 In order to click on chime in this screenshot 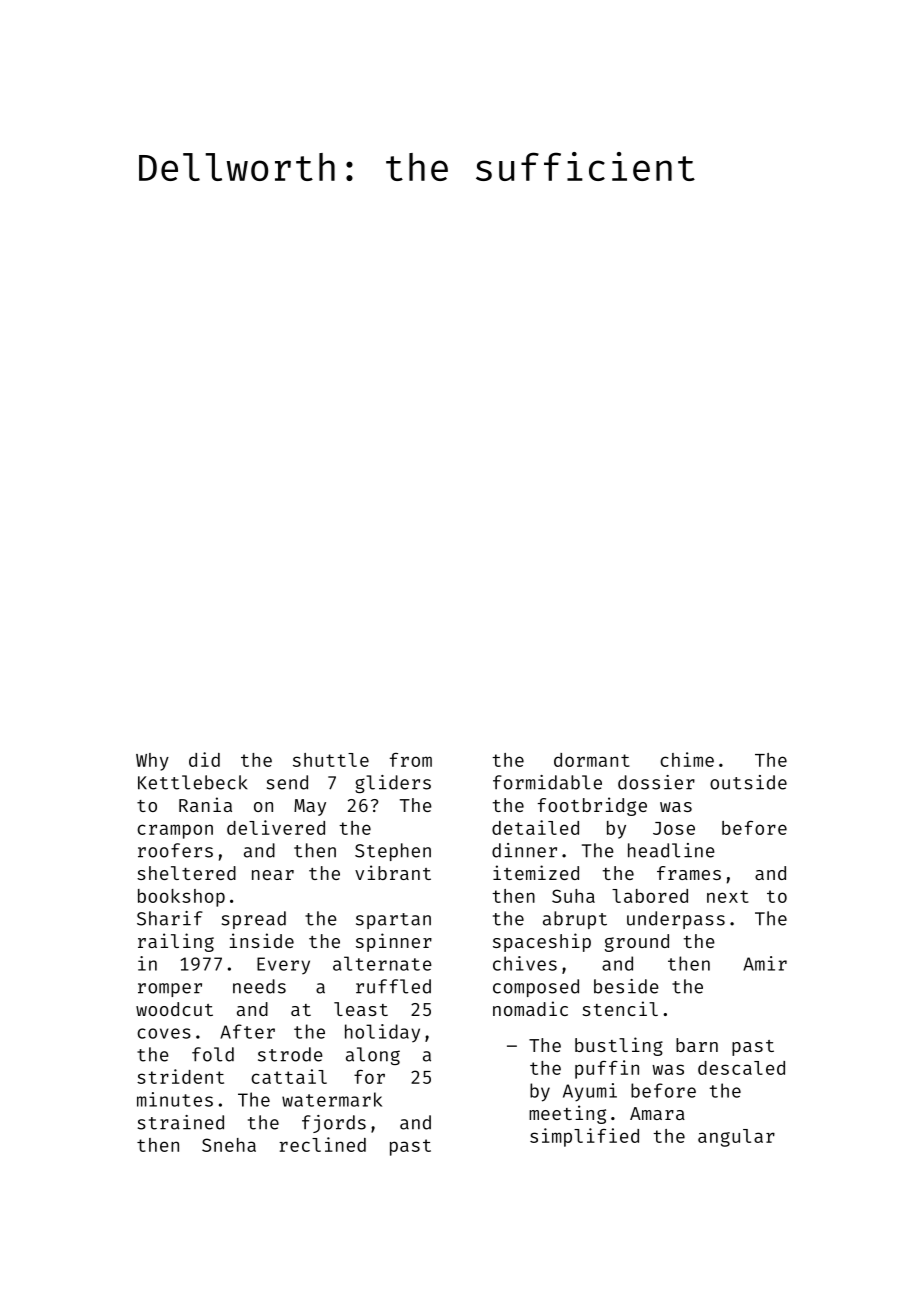, I will do `click(687, 759)`.
